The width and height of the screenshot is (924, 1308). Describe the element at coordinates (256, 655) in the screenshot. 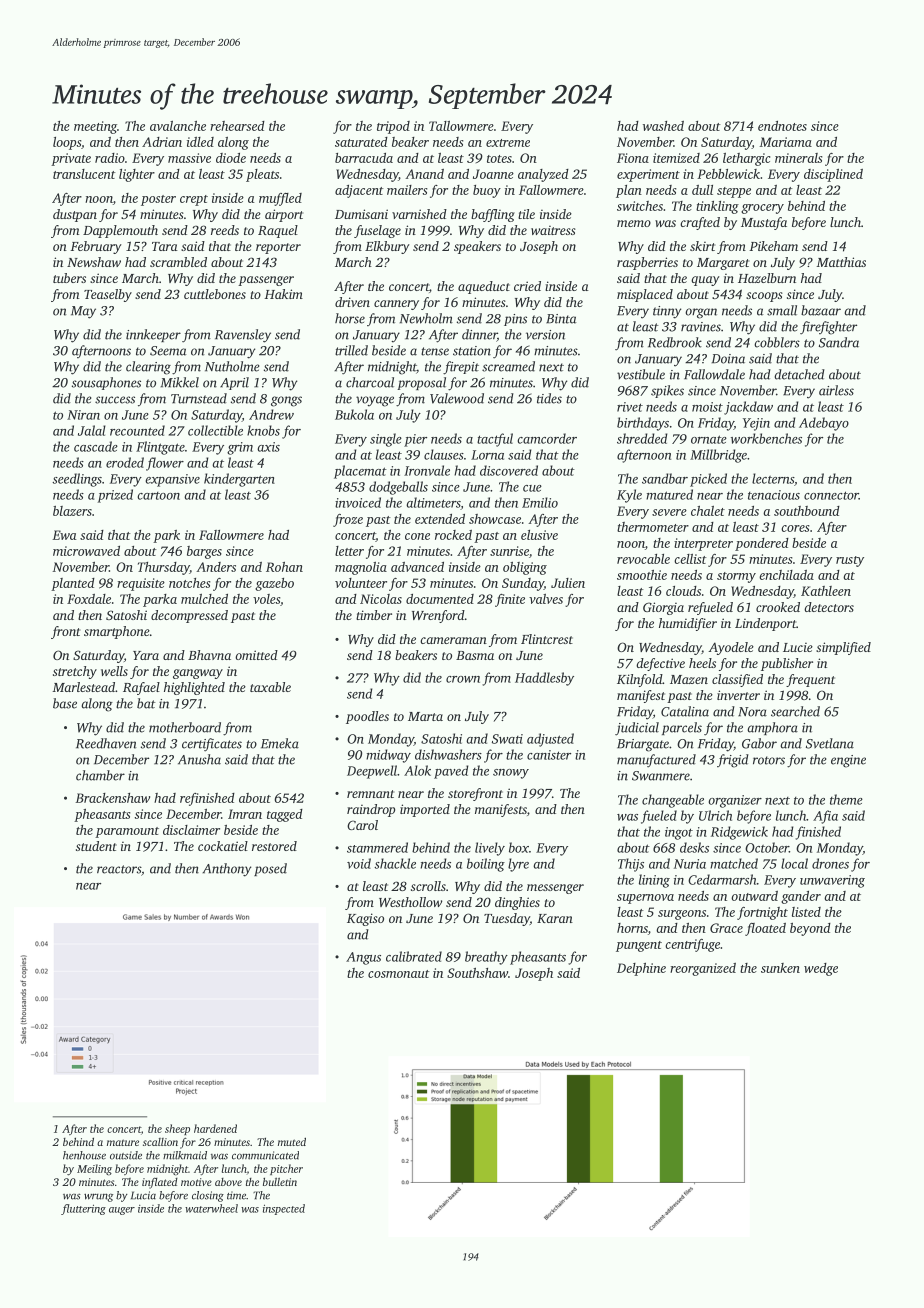

I see `omitted` at that location.
